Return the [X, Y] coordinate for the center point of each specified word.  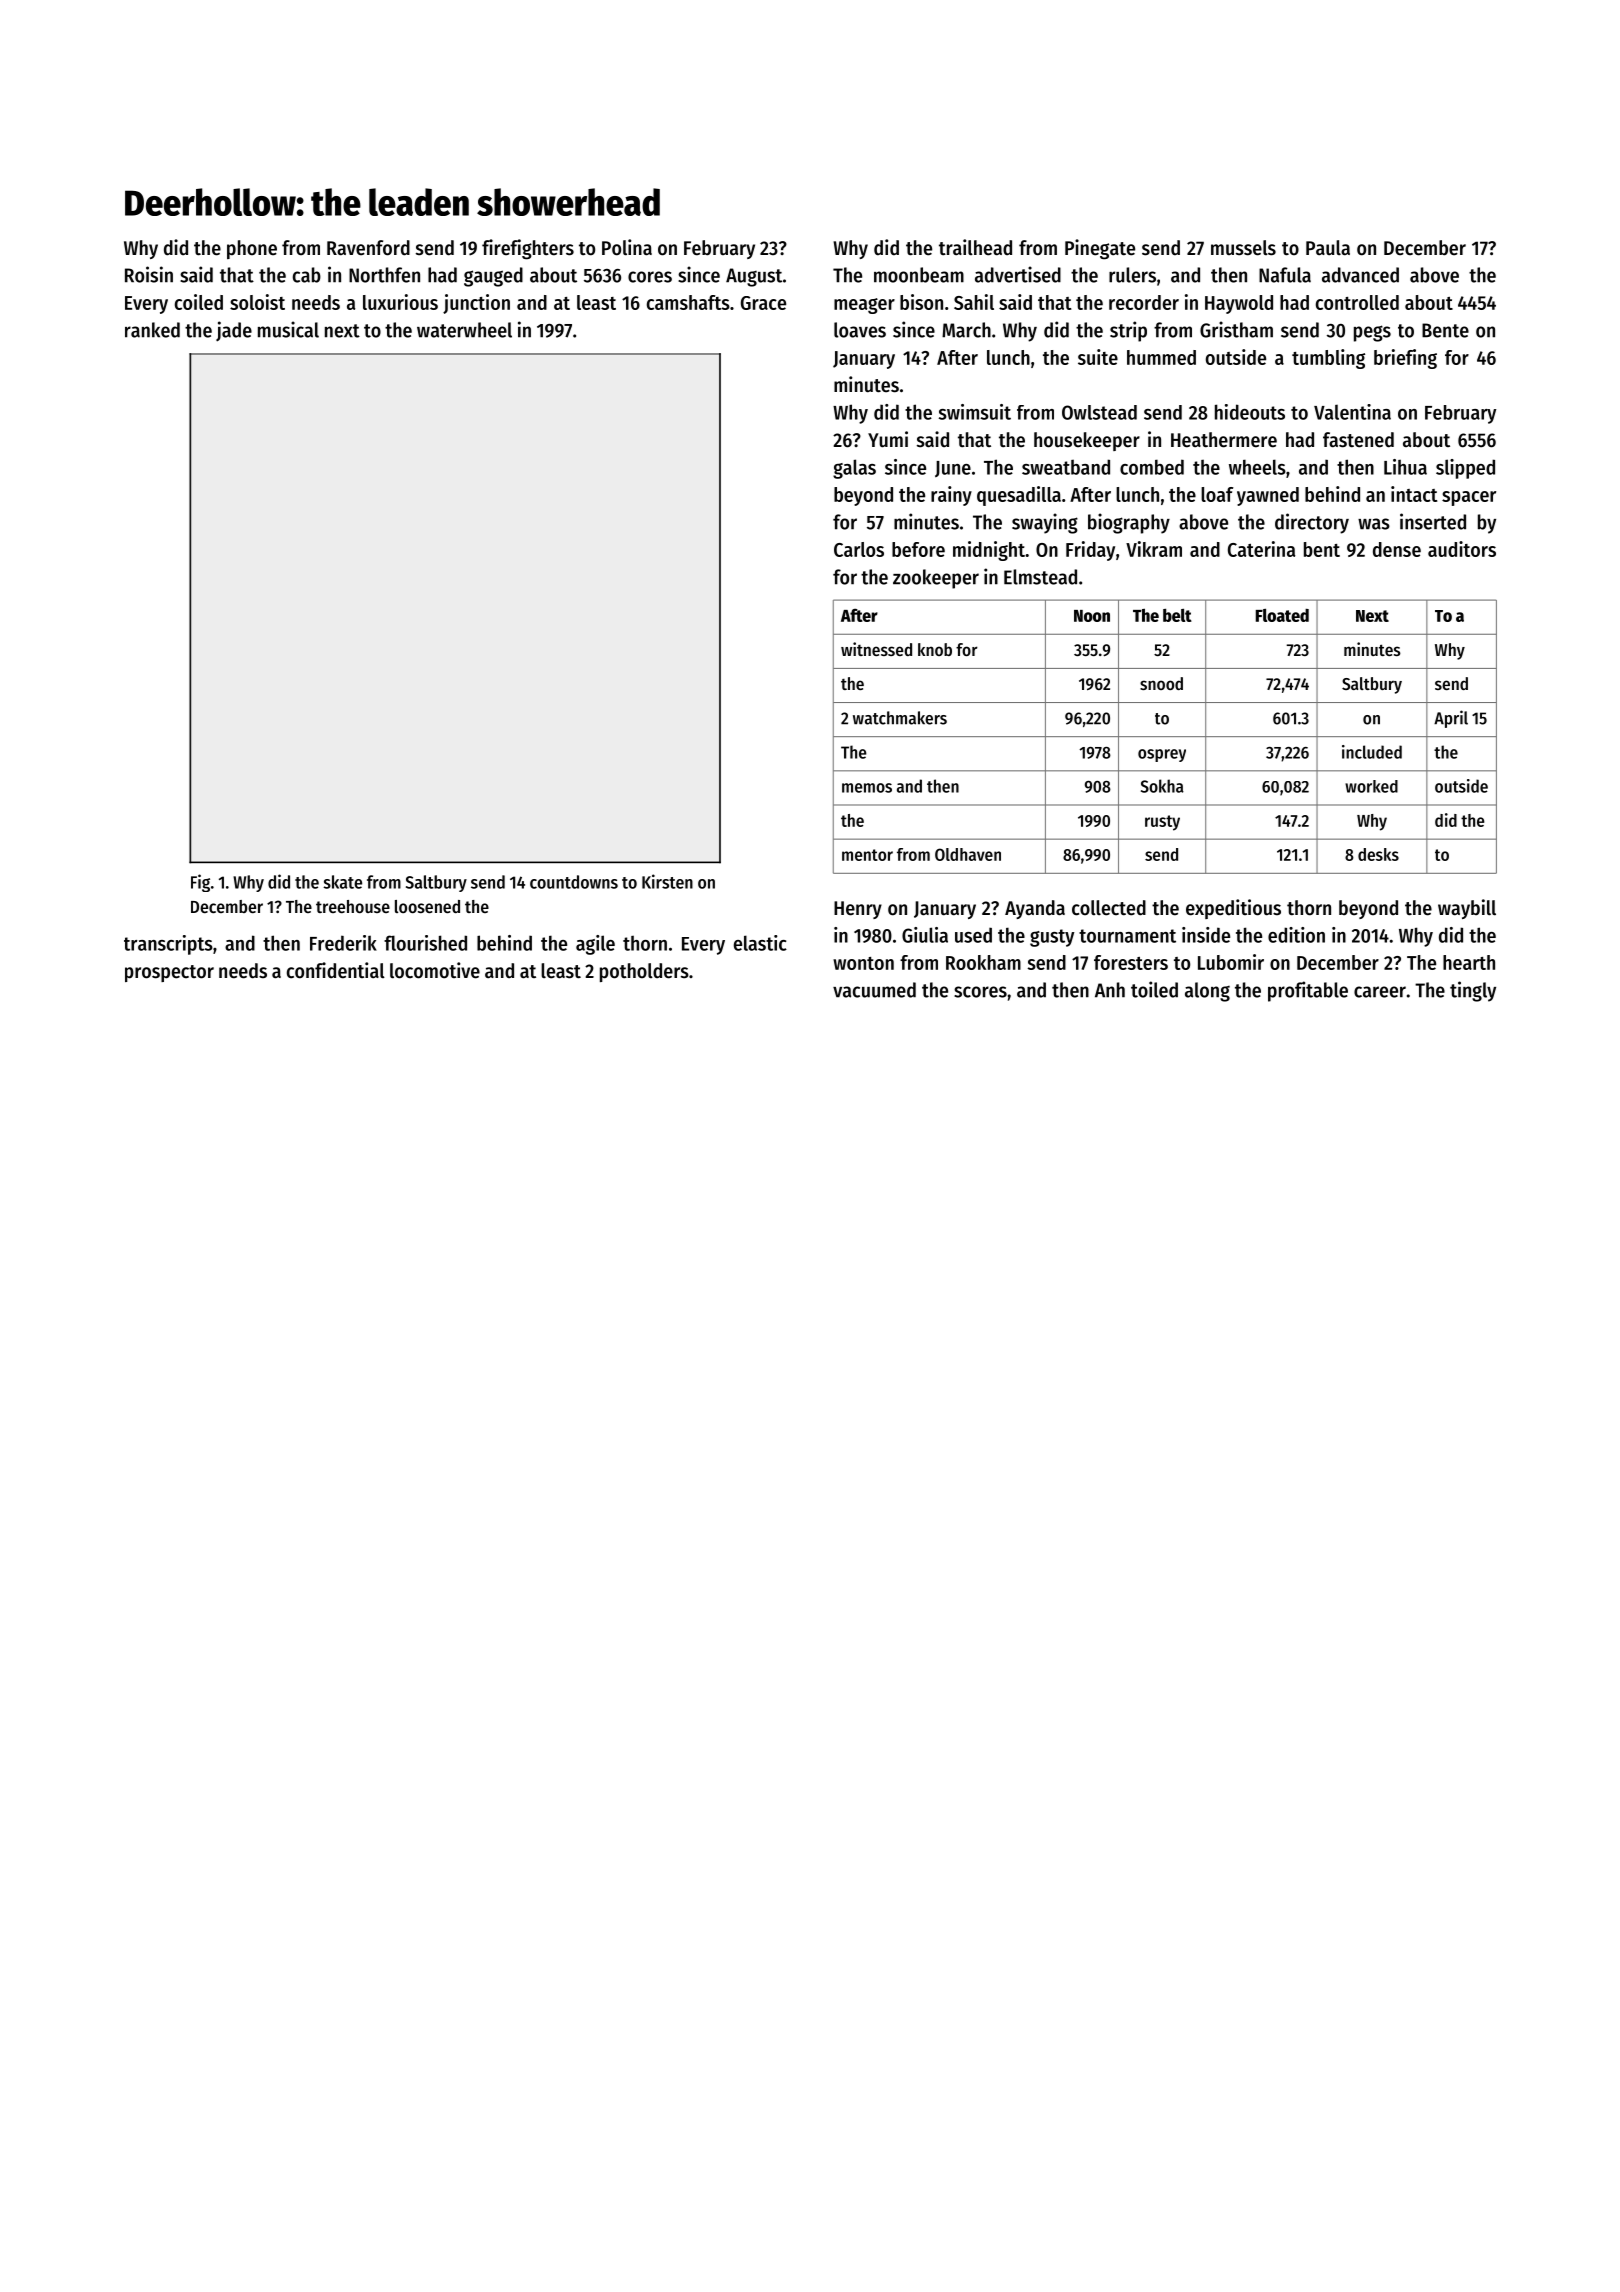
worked [1371, 786]
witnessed [876, 649]
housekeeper [1087, 441]
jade [234, 331]
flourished [425, 943]
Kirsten [667, 881]
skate [342, 882]
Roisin [149, 274]
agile [595, 945]
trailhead [975, 247]
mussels [1243, 248]
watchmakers [900, 718]
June [953, 469]
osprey [1162, 755]
